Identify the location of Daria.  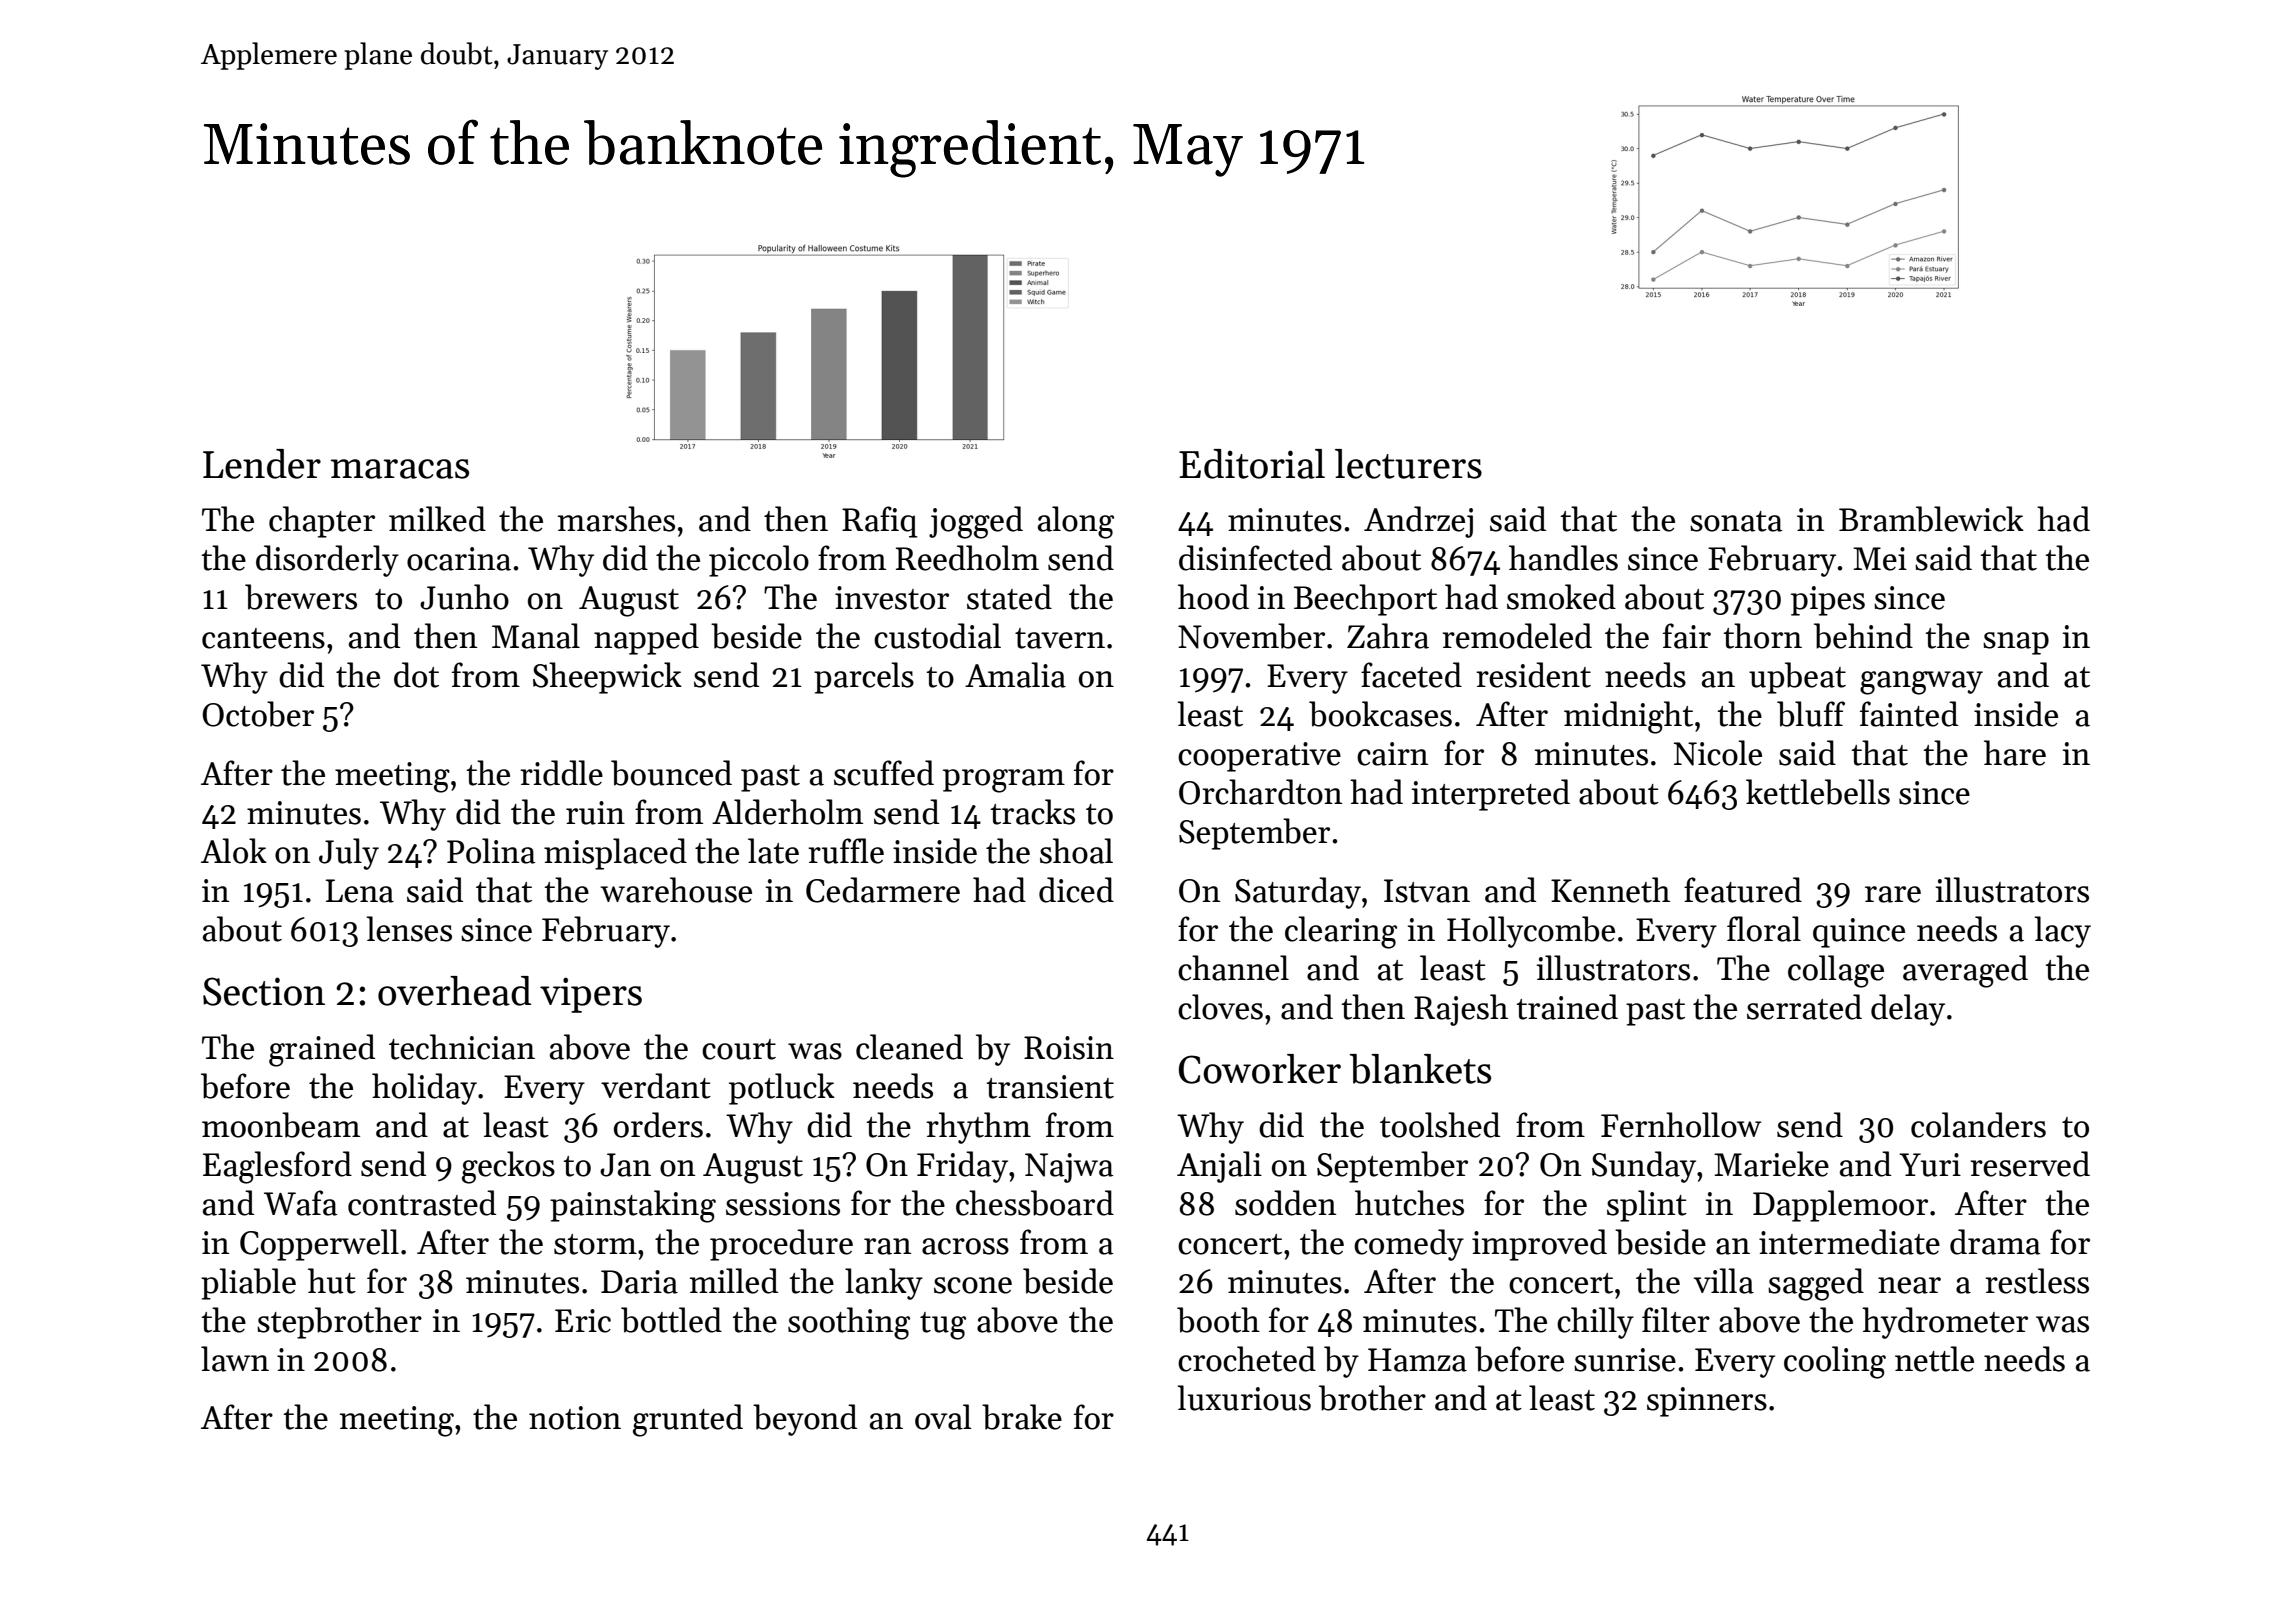
(639, 1282).
